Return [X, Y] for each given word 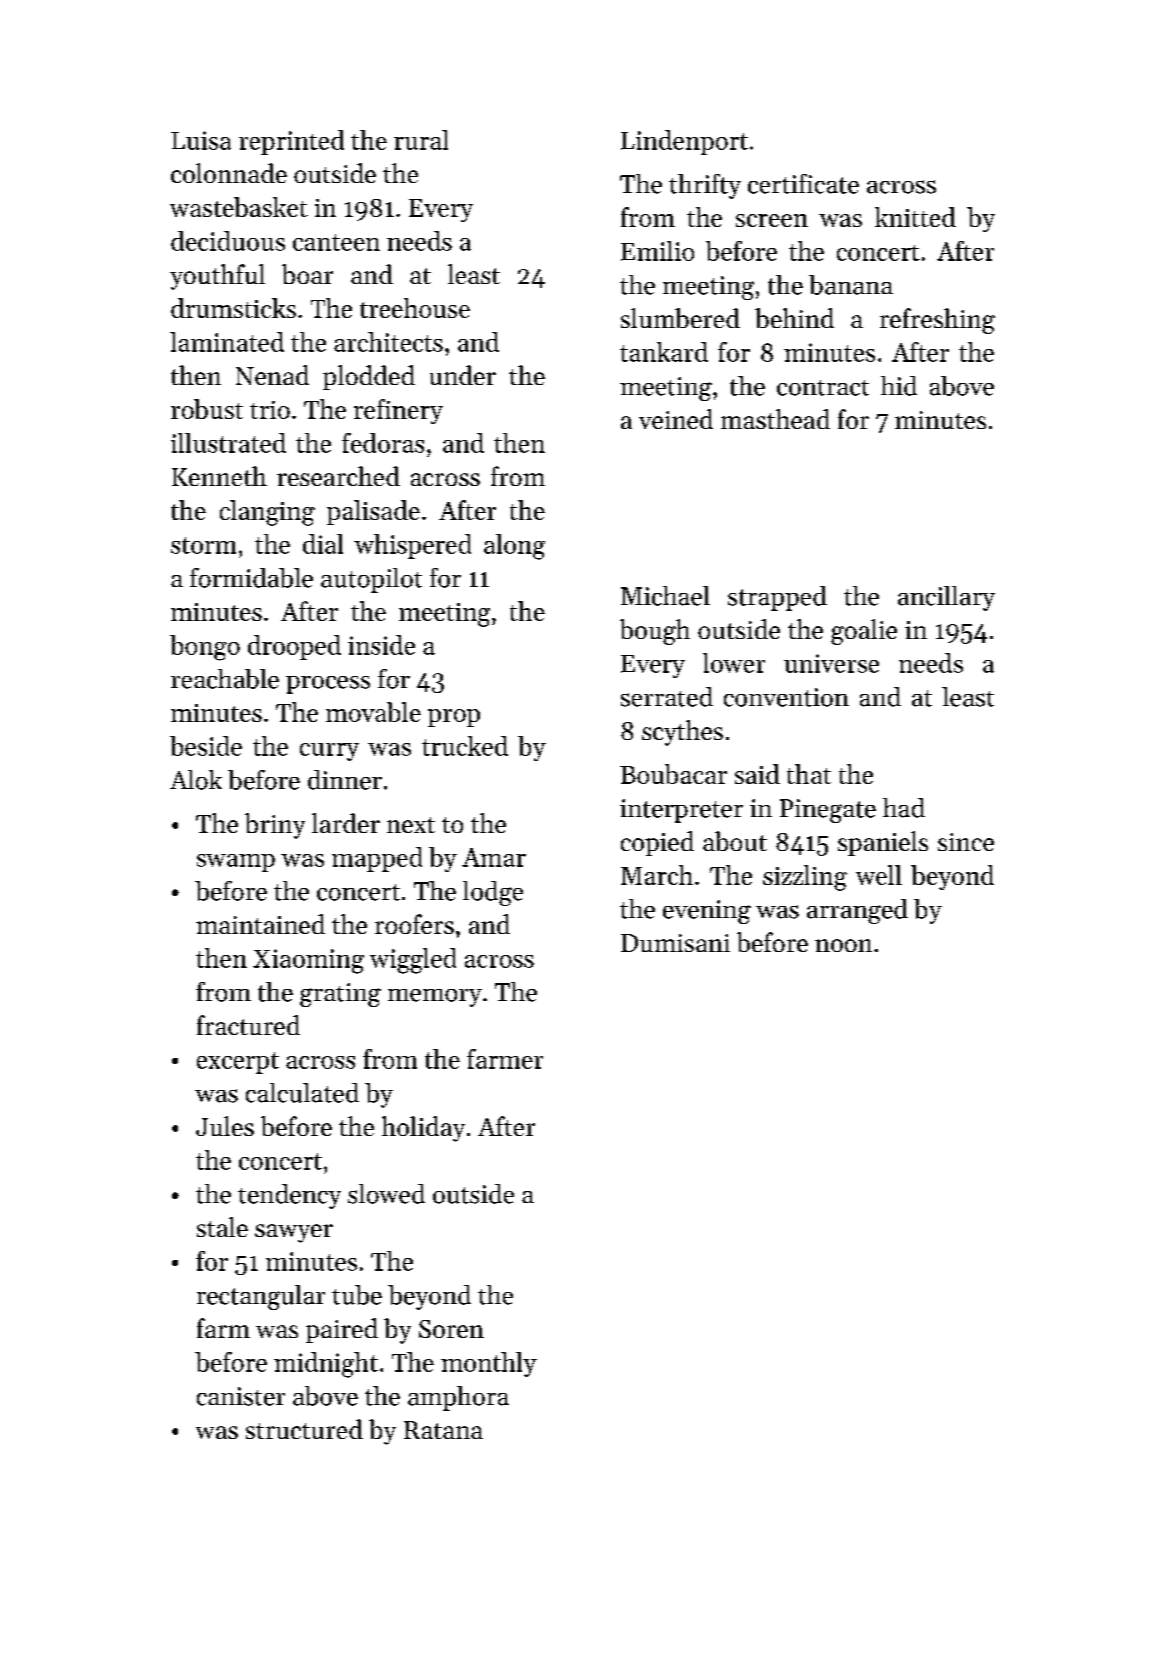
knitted [915, 217]
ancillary [946, 598]
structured [304, 1429]
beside [206, 746]
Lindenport [684, 142]
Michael [665, 596]
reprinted [291, 142]
